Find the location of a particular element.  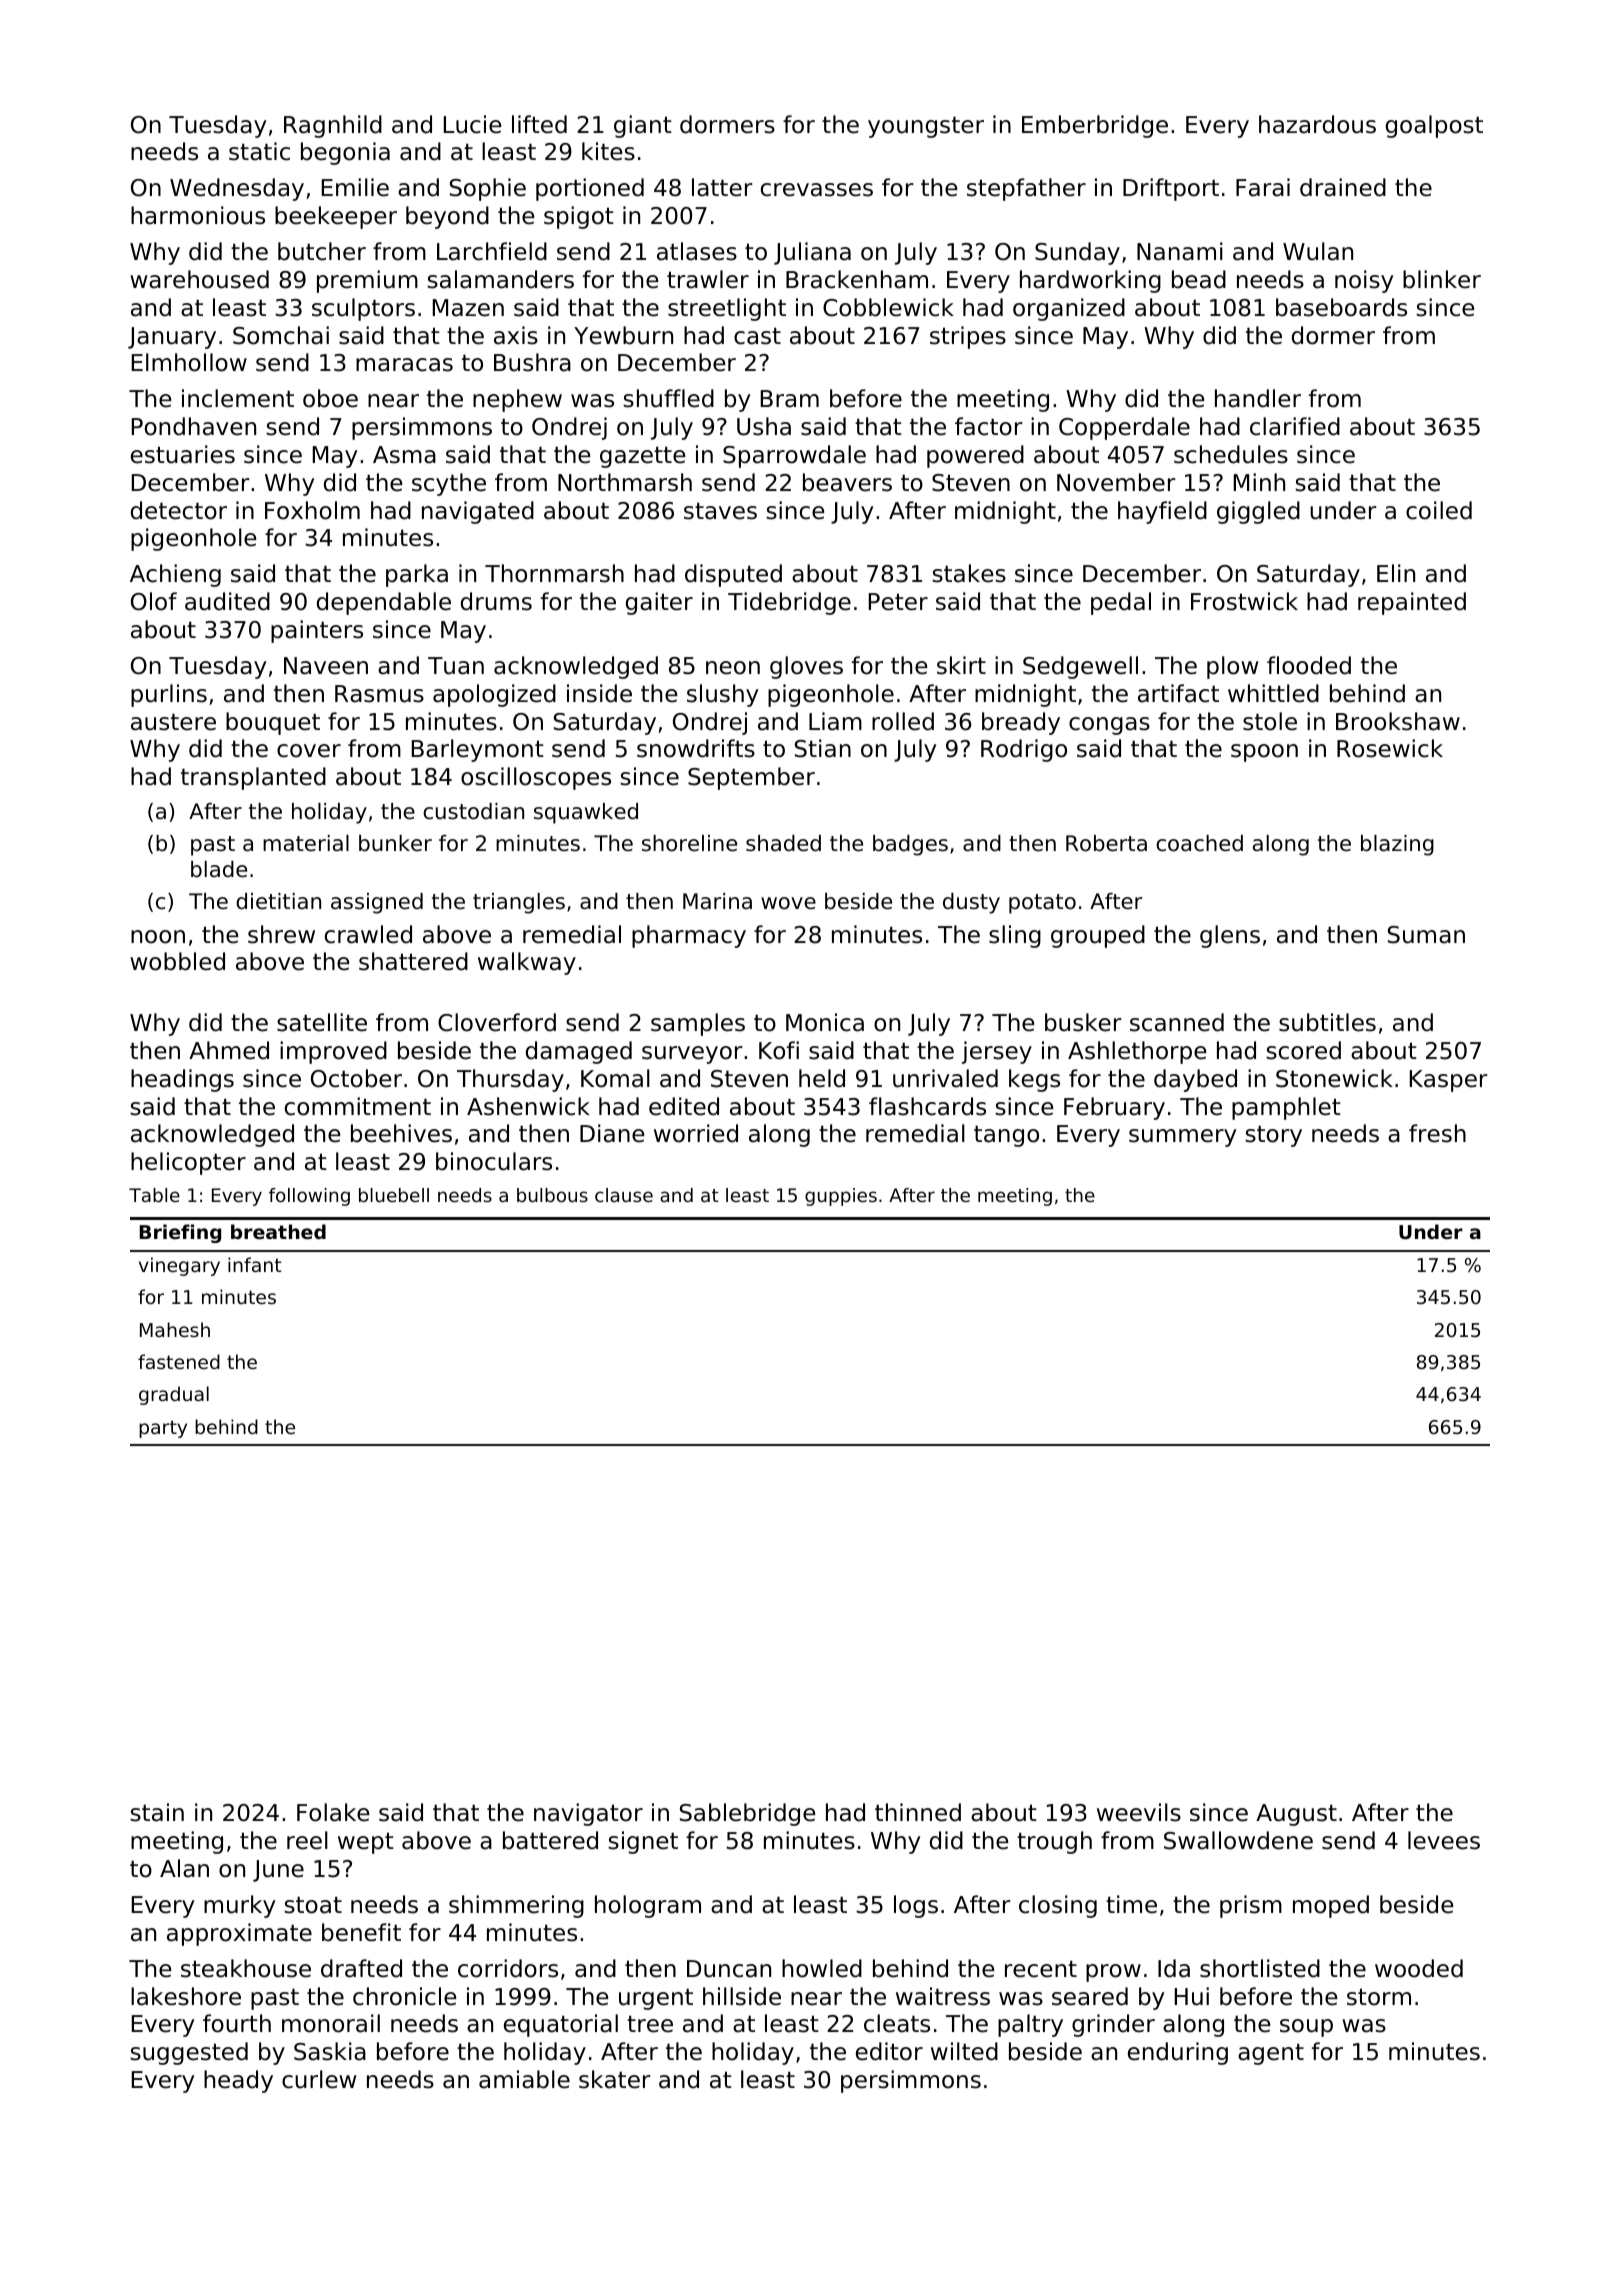

Monica is located at coordinates (825, 1022).
